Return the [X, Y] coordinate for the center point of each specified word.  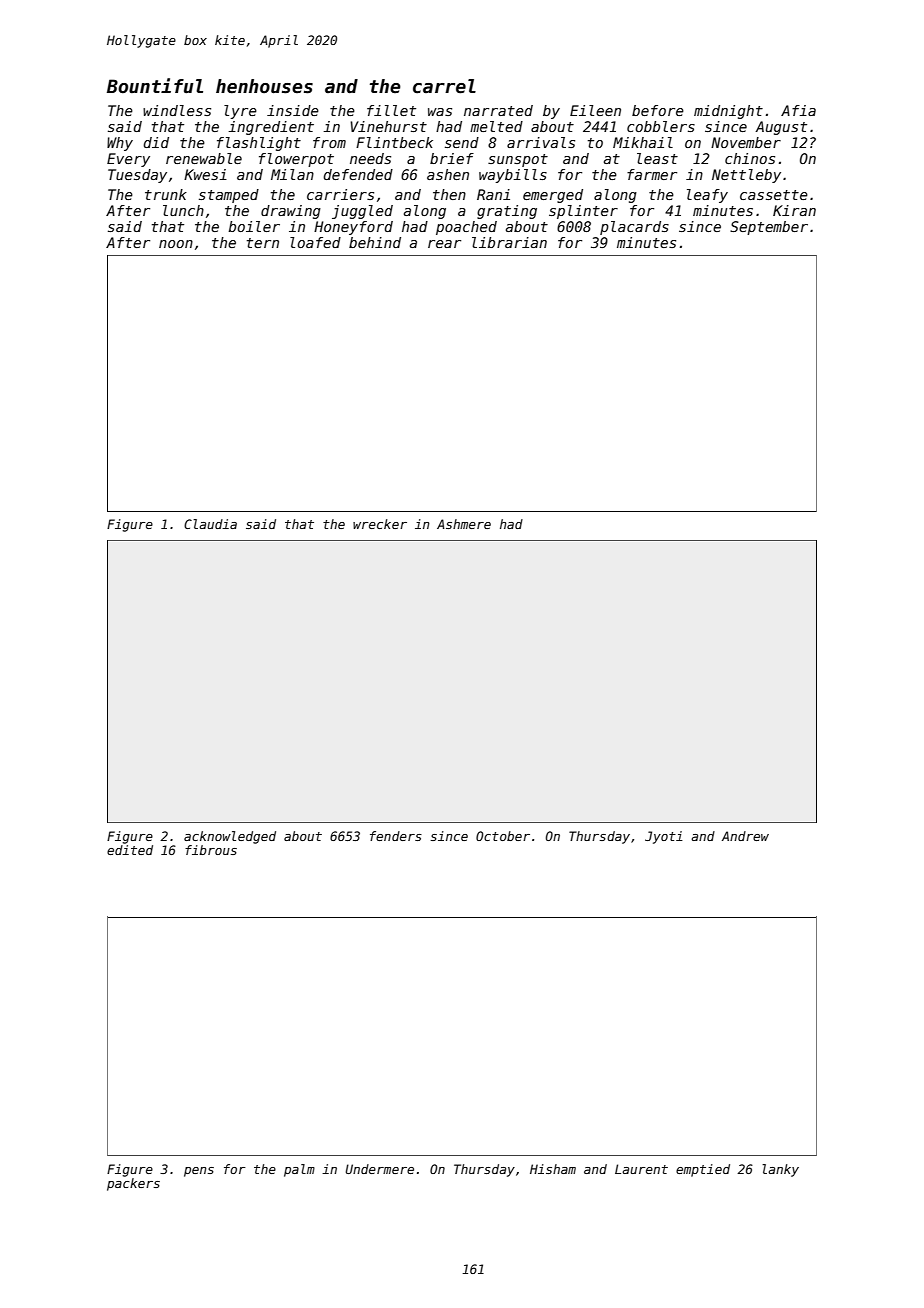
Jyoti [664, 837]
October [503, 836]
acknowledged [230, 837]
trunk [166, 194]
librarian [509, 242]
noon [176, 244]
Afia [798, 110]
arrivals [541, 142]
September [769, 228]
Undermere [380, 1169]
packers [133, 1184]
